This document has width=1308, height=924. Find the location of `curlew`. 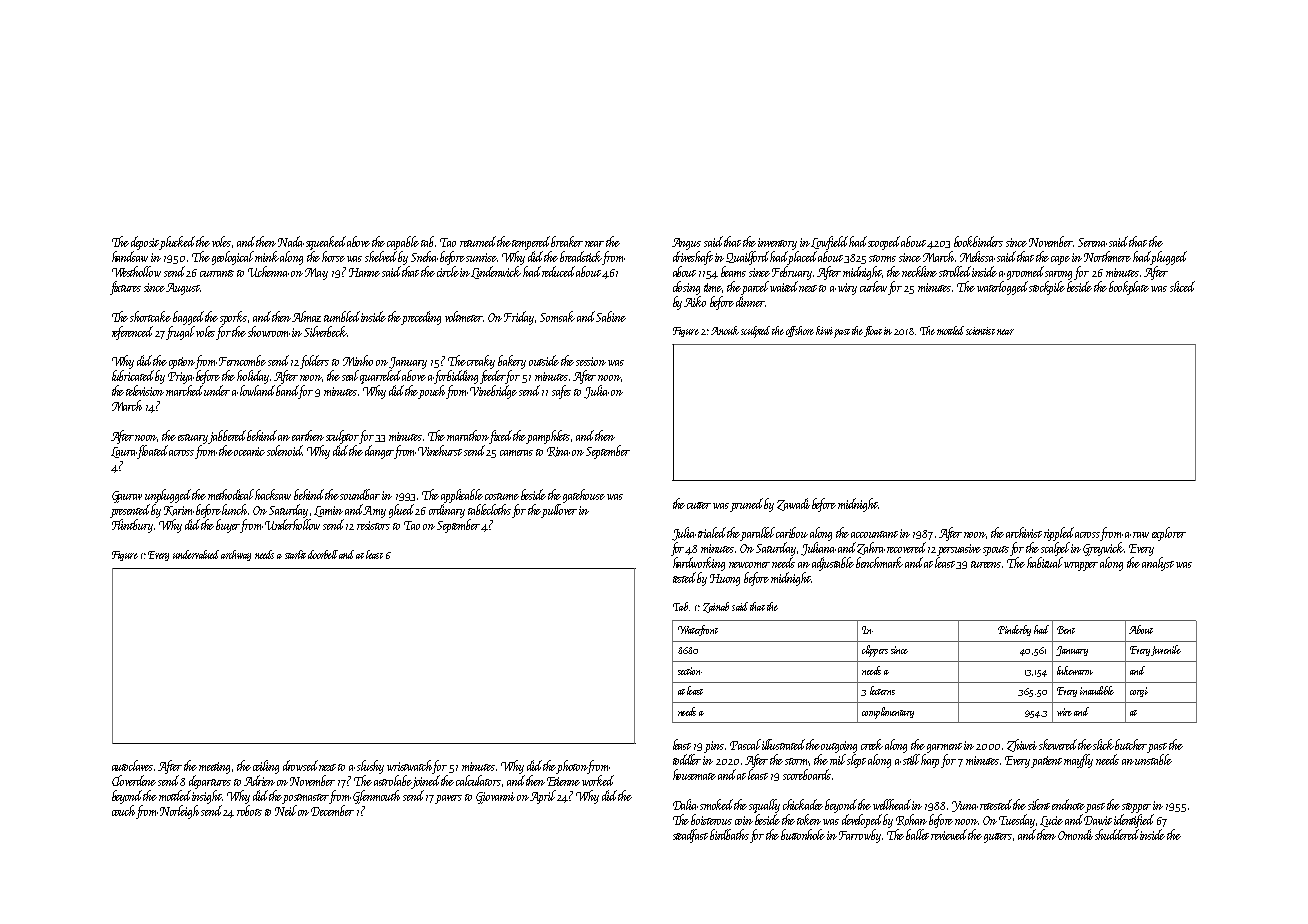

curlew is located at coordinates (873, 286).
